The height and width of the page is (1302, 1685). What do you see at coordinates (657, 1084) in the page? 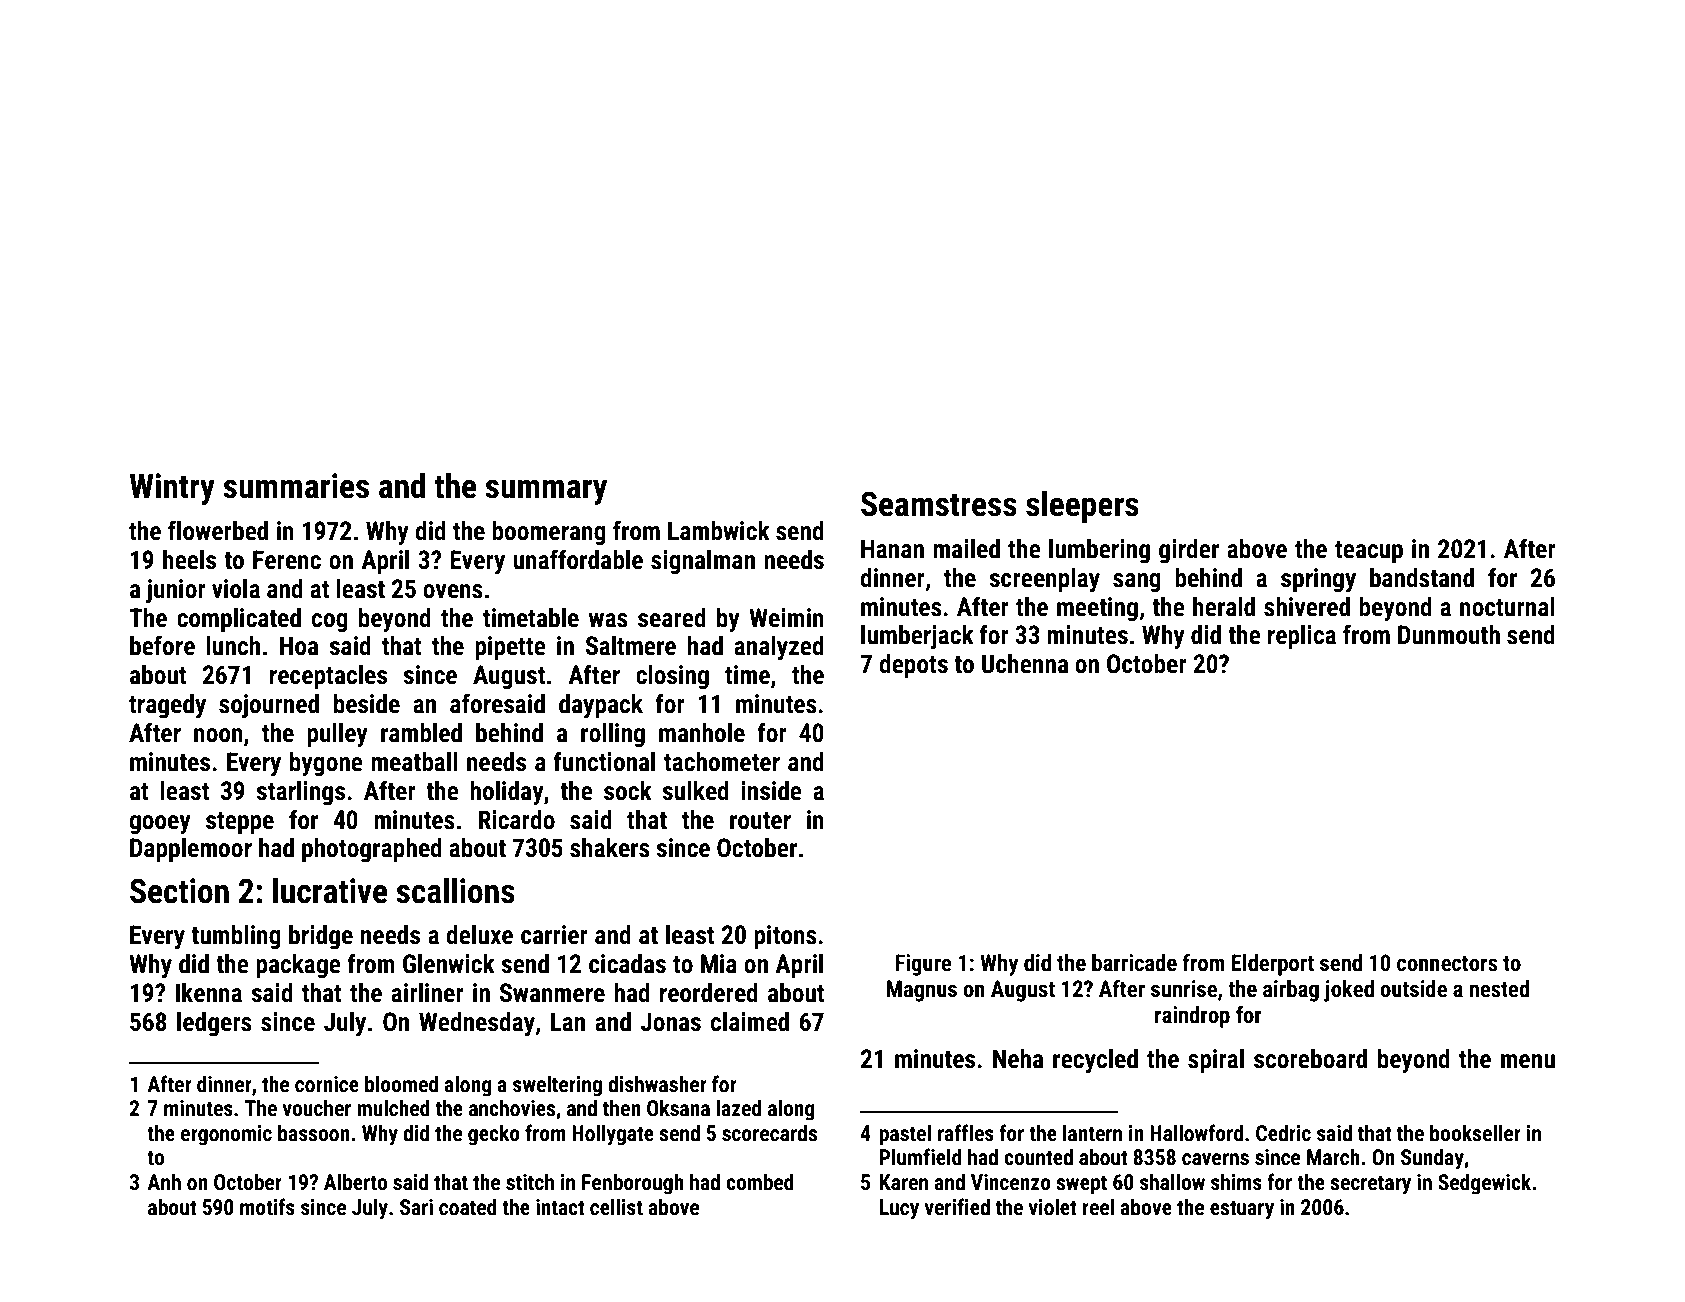
I see `dishwasher` at bounding box center [657, 1084].
